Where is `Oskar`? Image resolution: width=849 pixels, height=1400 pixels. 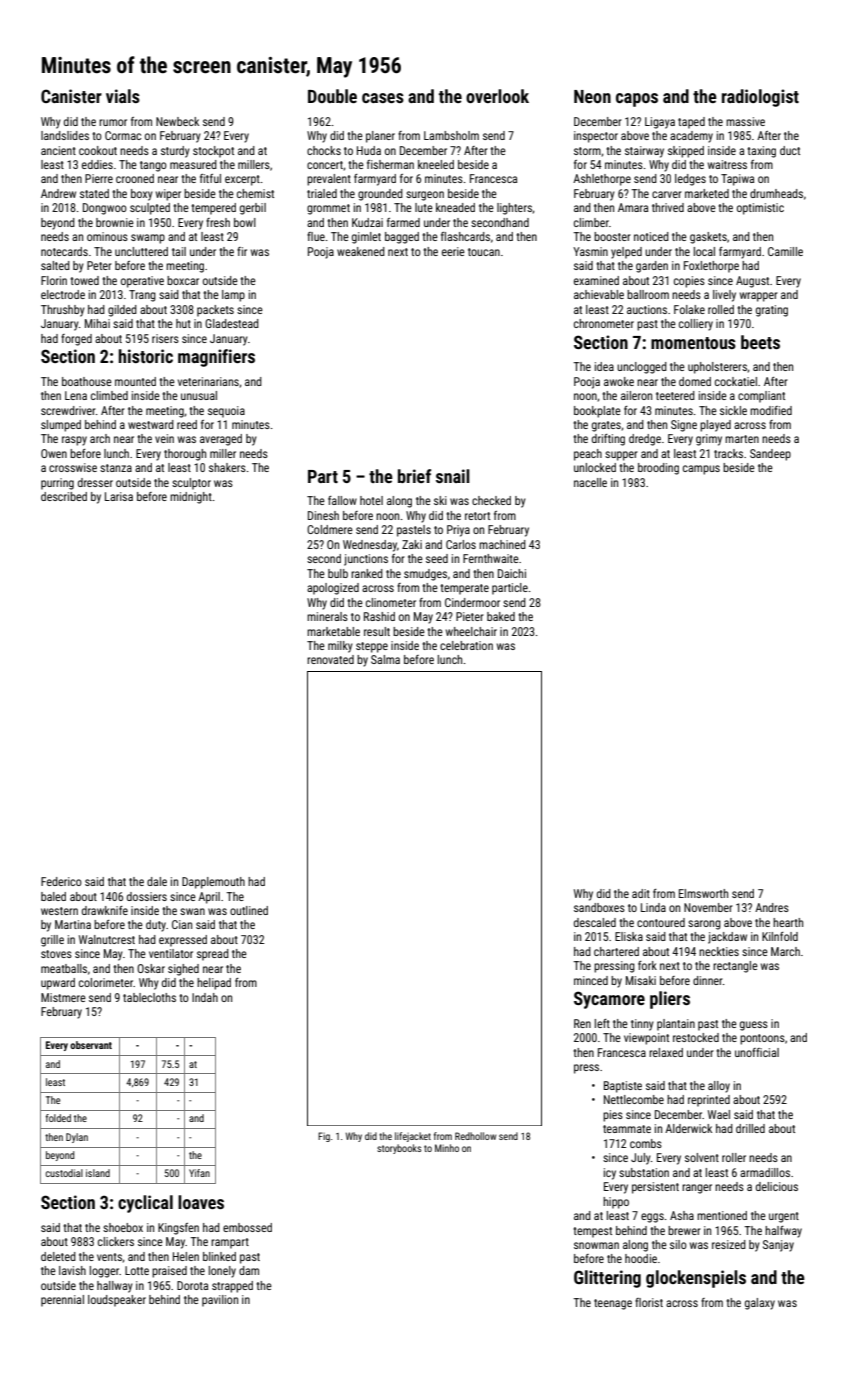 Oskar is located at coordinates (151, 968).
